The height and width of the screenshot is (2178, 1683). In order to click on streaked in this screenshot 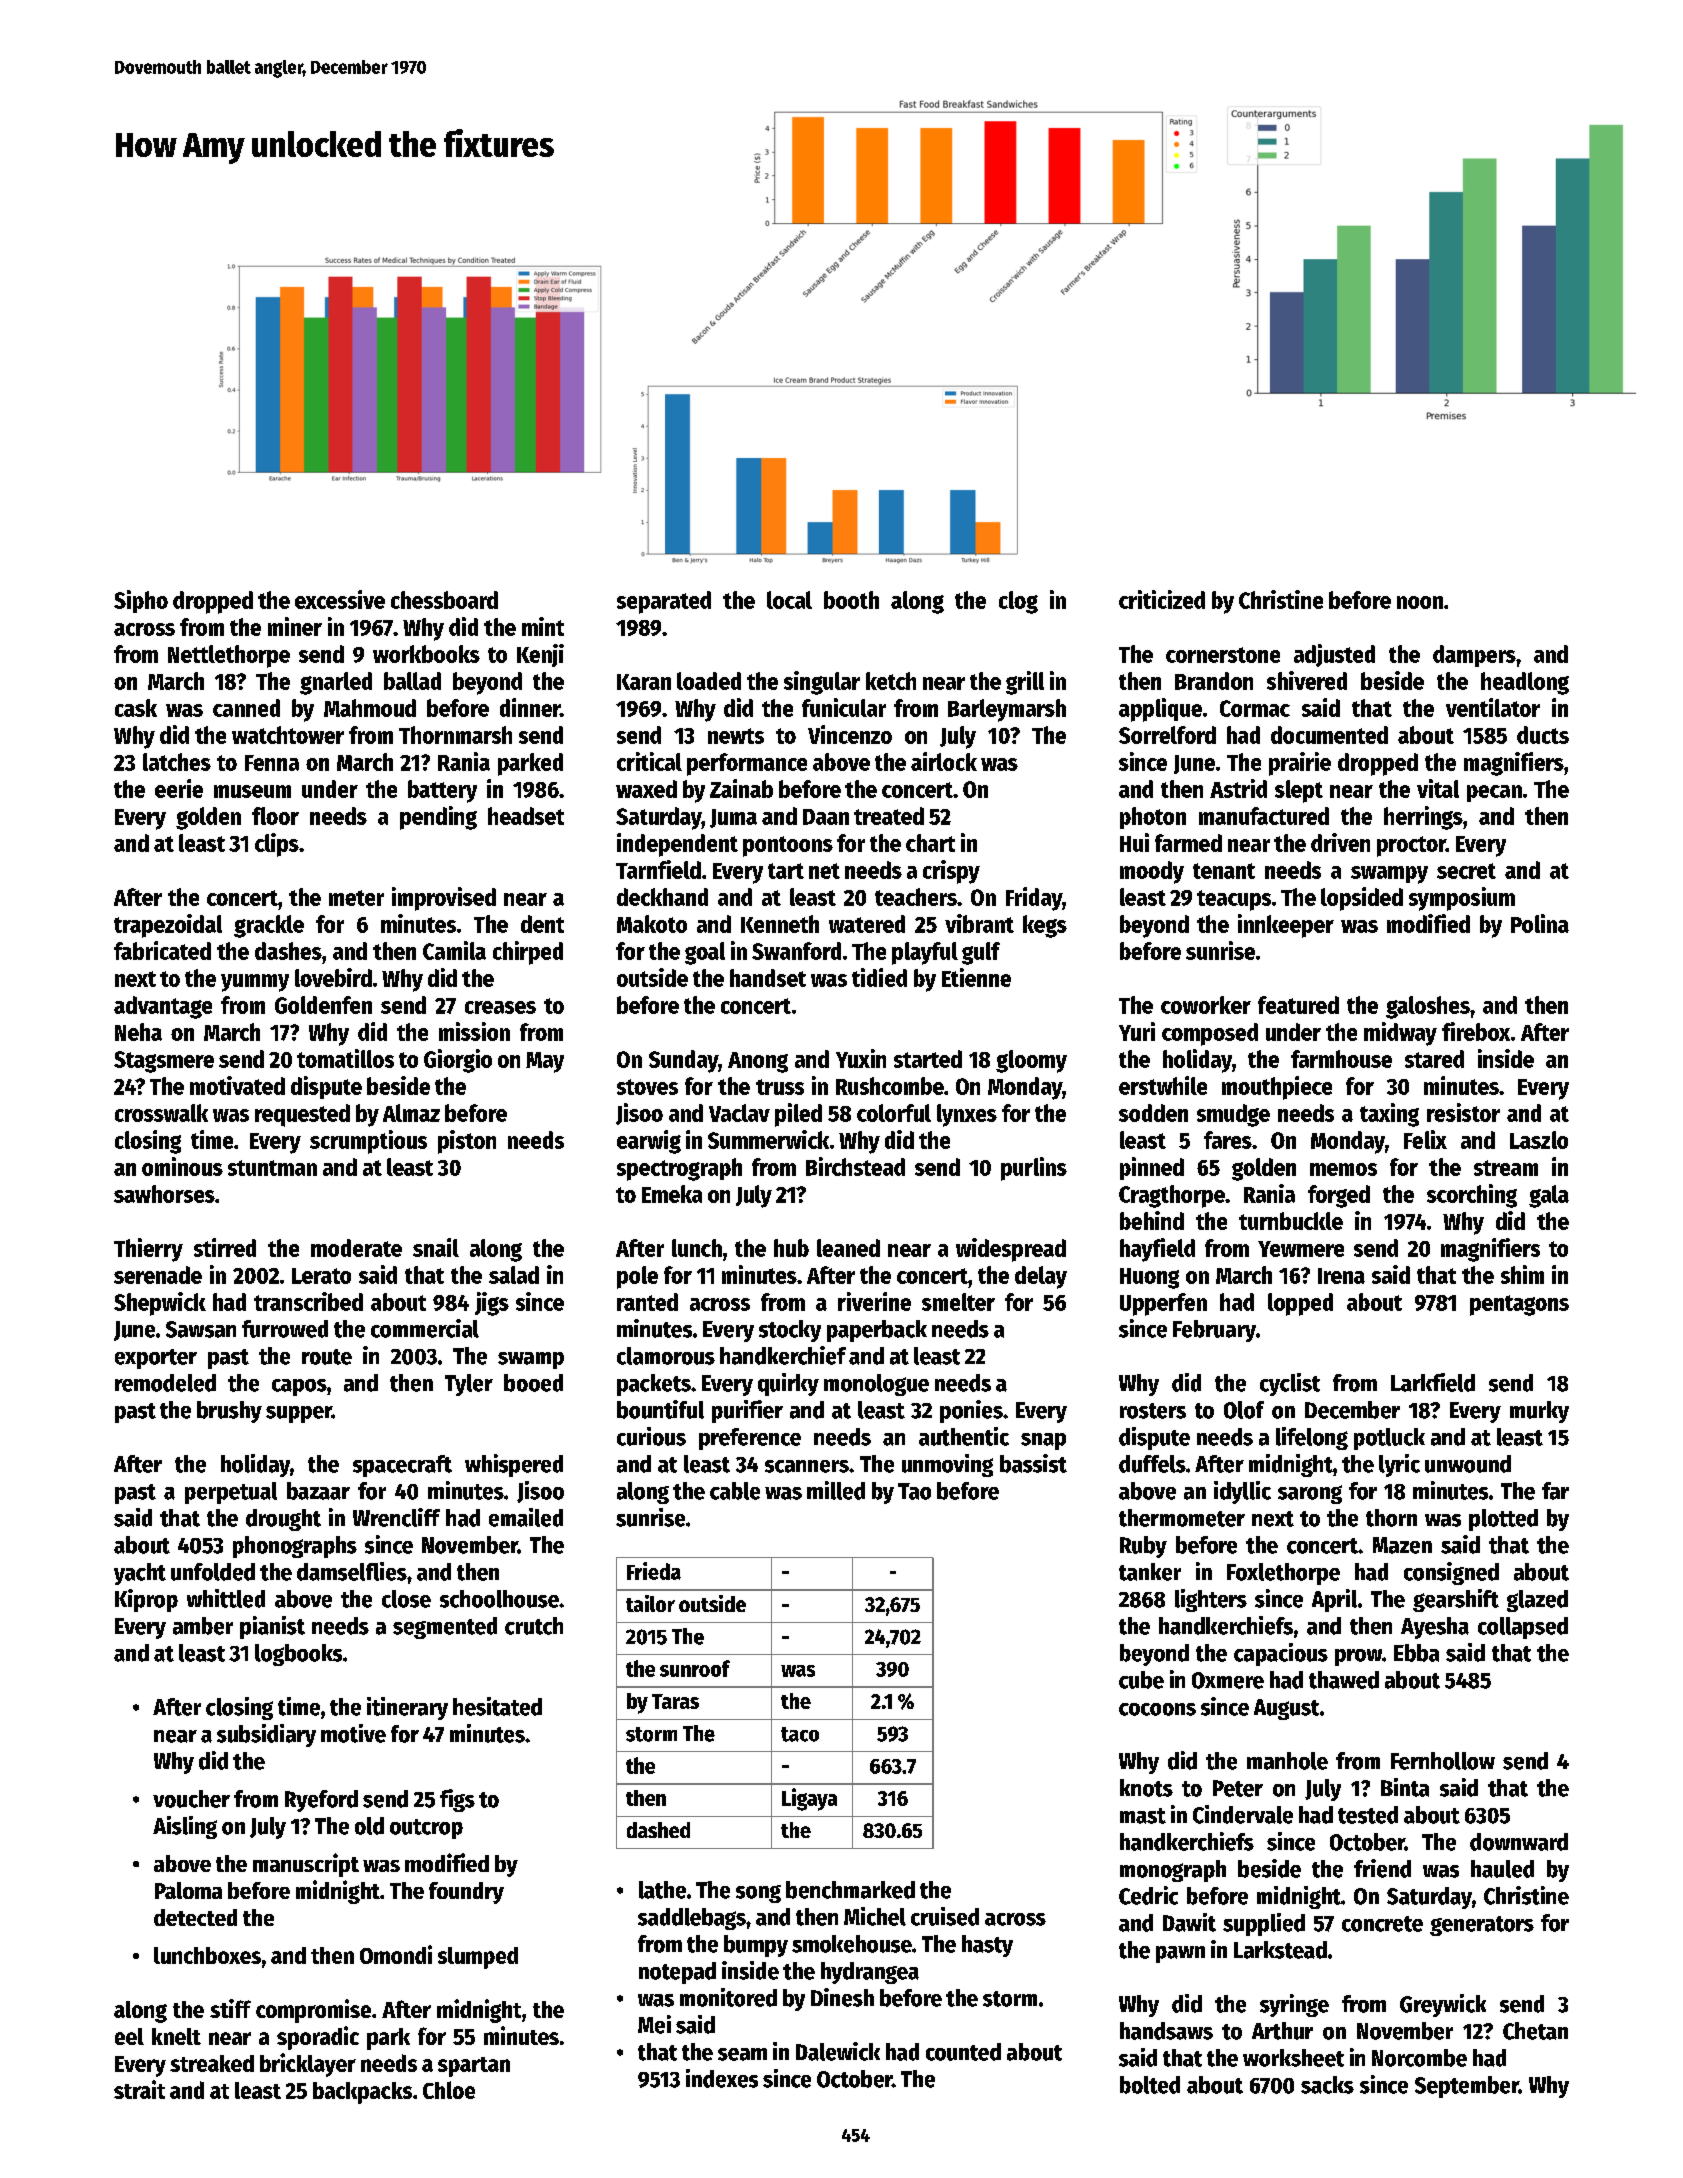, I will do `click(212, 2063)`.
